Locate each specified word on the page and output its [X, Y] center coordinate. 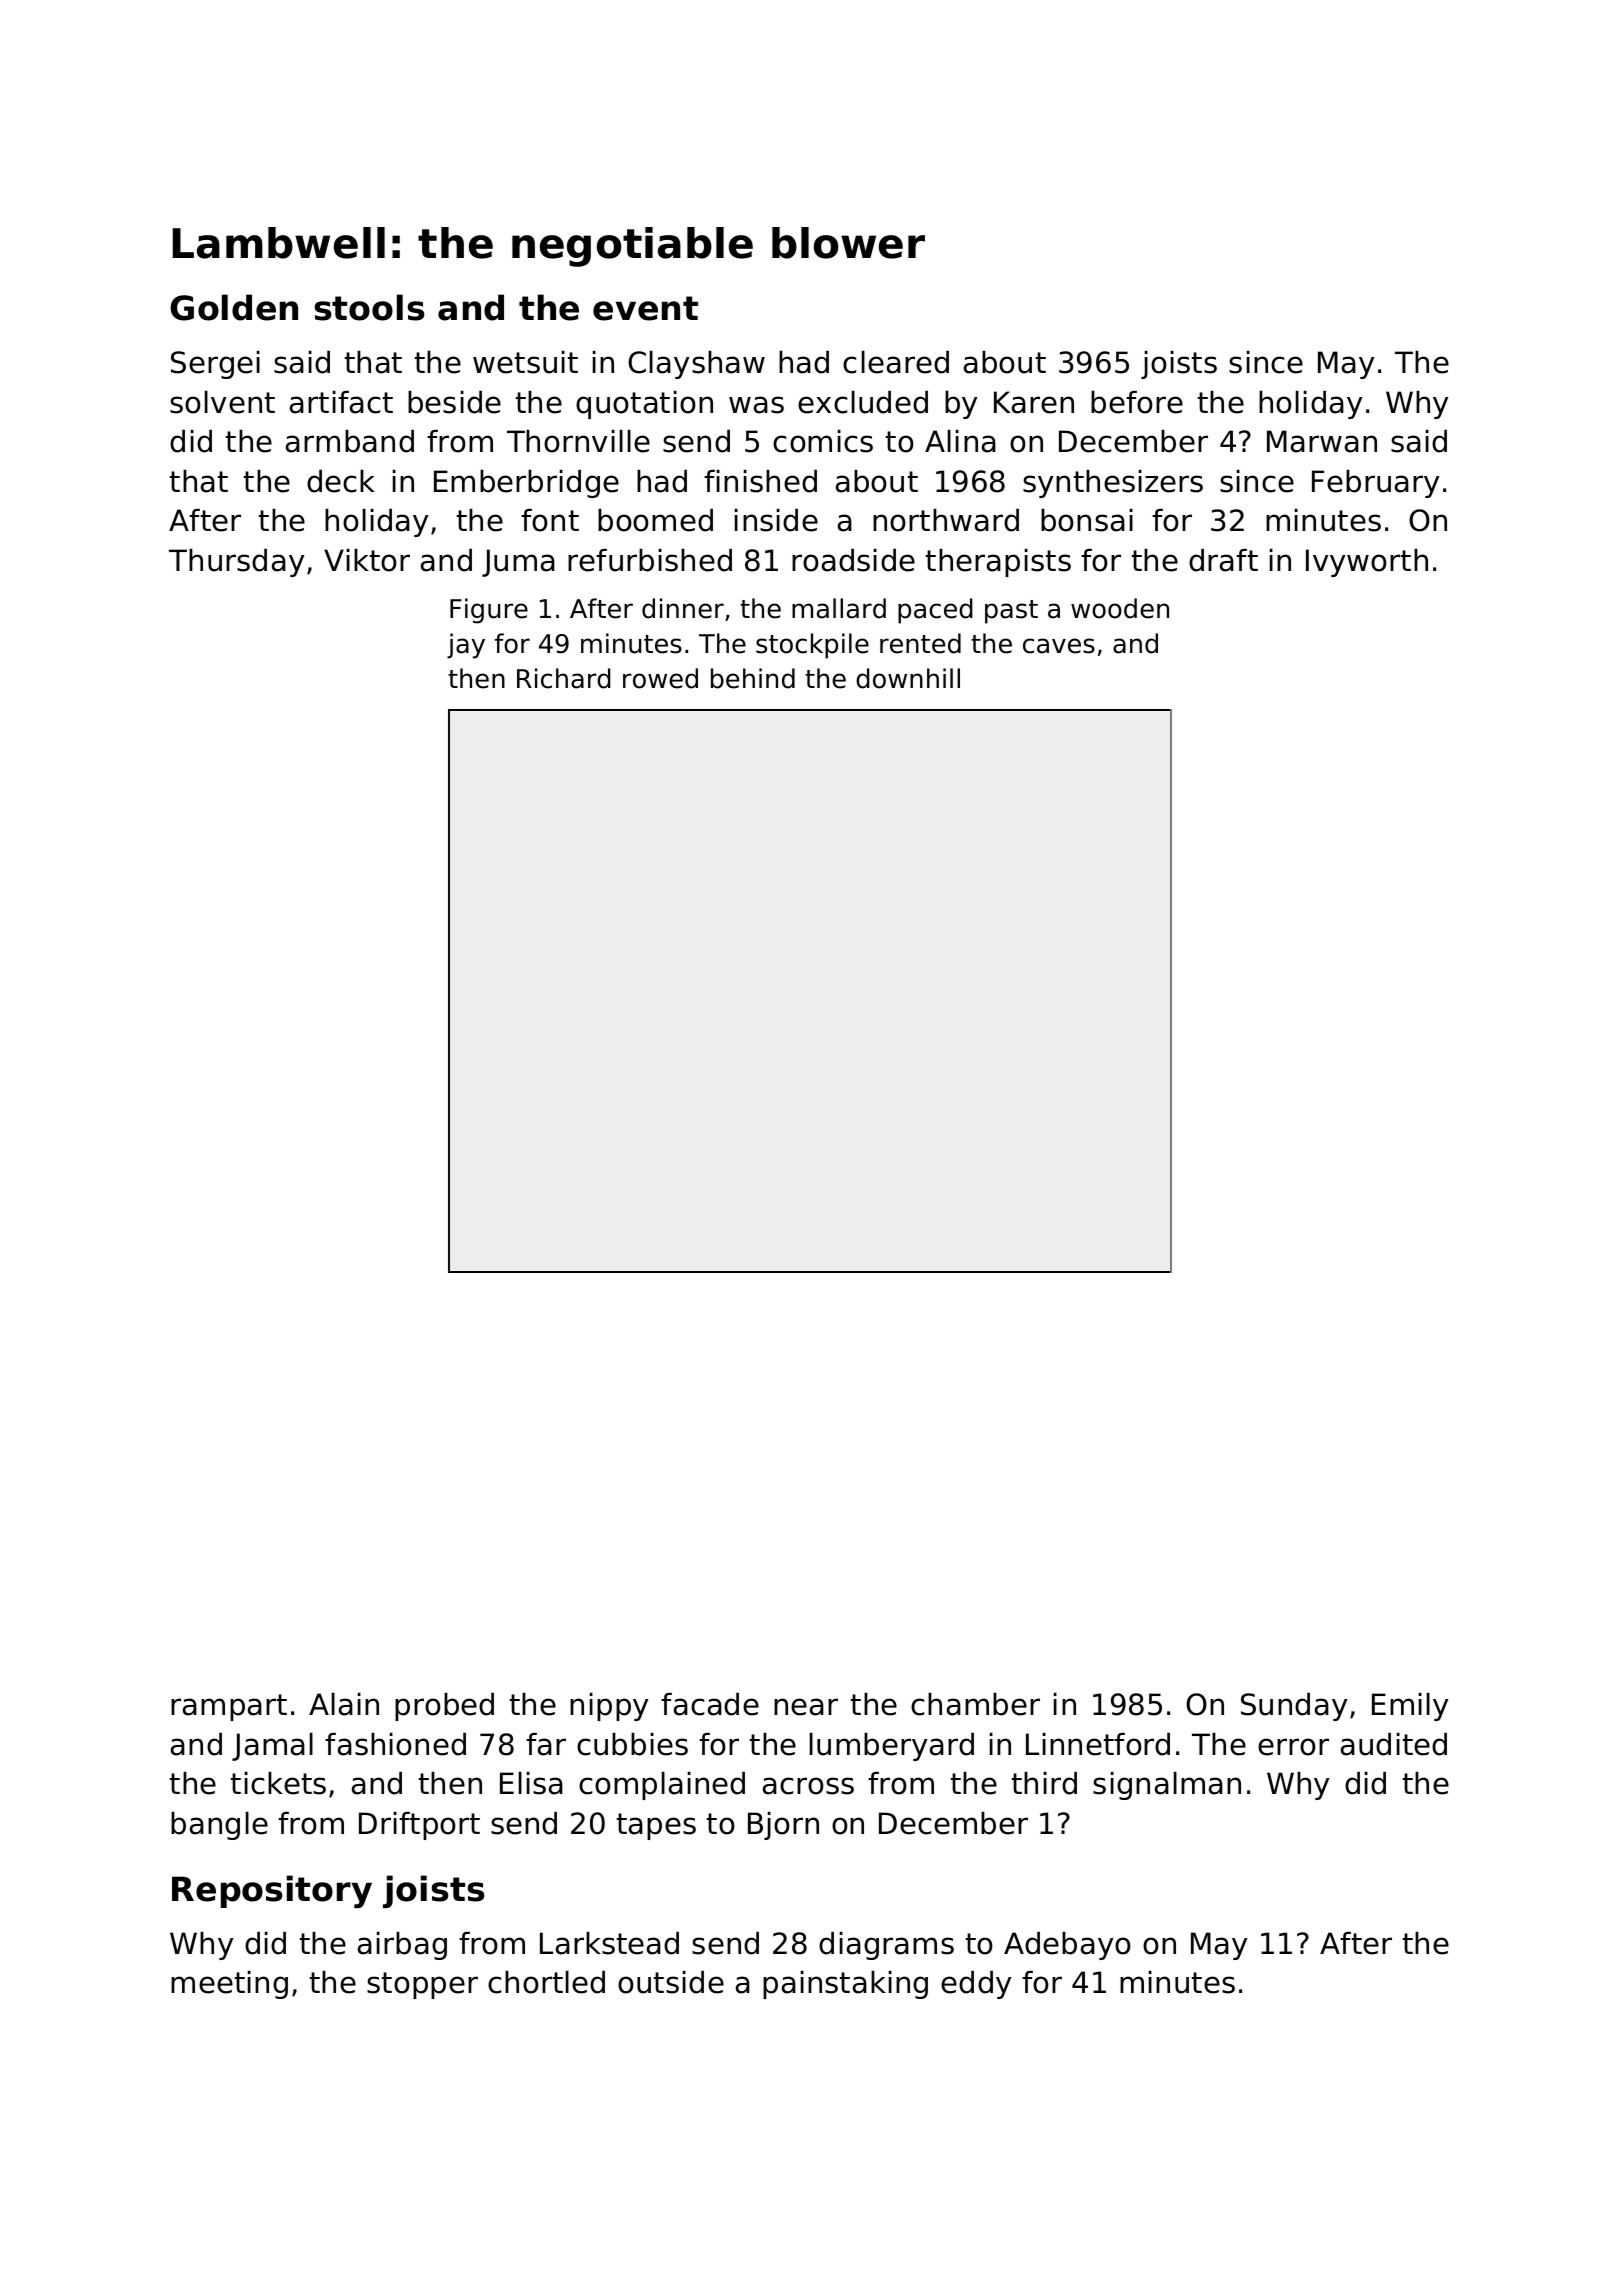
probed [444, 1707]
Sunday [1294, 1707]
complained [662, 1786]
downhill [908, 678]
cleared [896, 362]
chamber [975, 1704]
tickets [278, 1783]
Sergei [215, 365]
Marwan [1322, 441]
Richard [564, 678]
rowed [660, 678]
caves [1059, 646]
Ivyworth [1367, 563]
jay [466, 646]
